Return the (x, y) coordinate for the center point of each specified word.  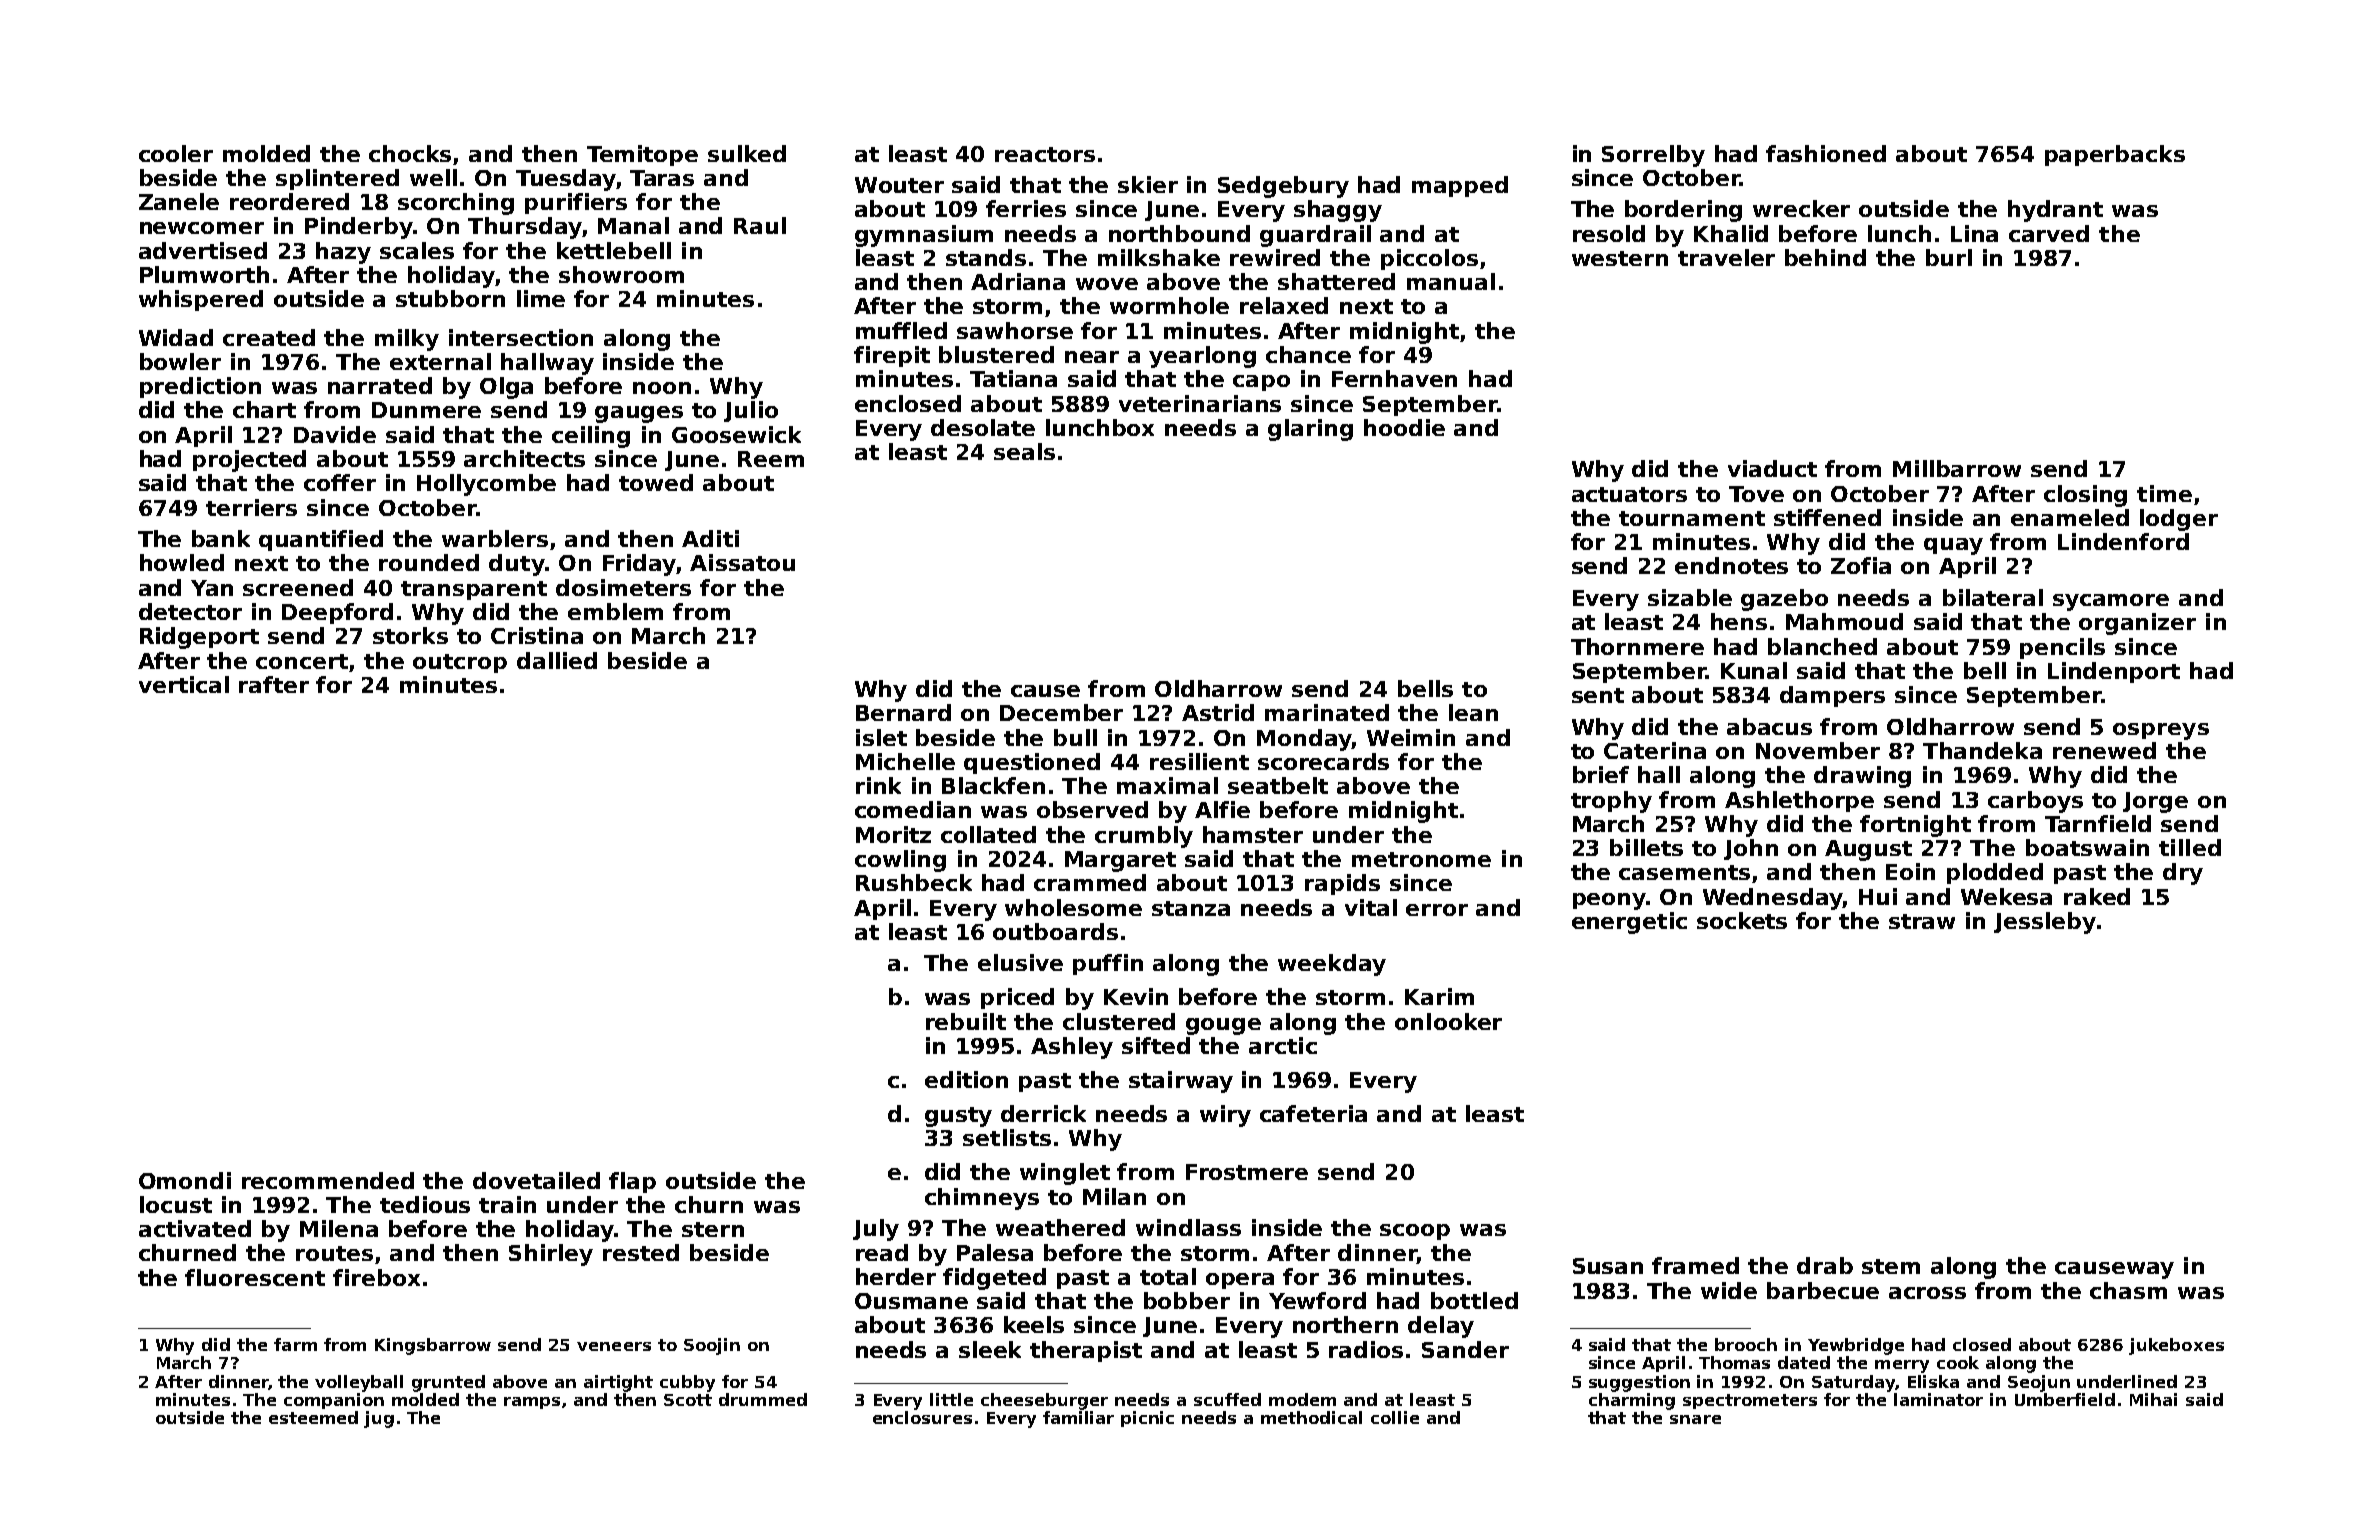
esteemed (313, 1417)
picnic (1147, 1419)
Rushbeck (914, 882)
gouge (1223, 1026)
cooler (176, 153)
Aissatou (742, 562)
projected (249, 461)
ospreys (2161, 731)
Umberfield (2065, 1399)
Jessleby (2045, 923)
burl (1949, 257)
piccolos (1429, 259)
